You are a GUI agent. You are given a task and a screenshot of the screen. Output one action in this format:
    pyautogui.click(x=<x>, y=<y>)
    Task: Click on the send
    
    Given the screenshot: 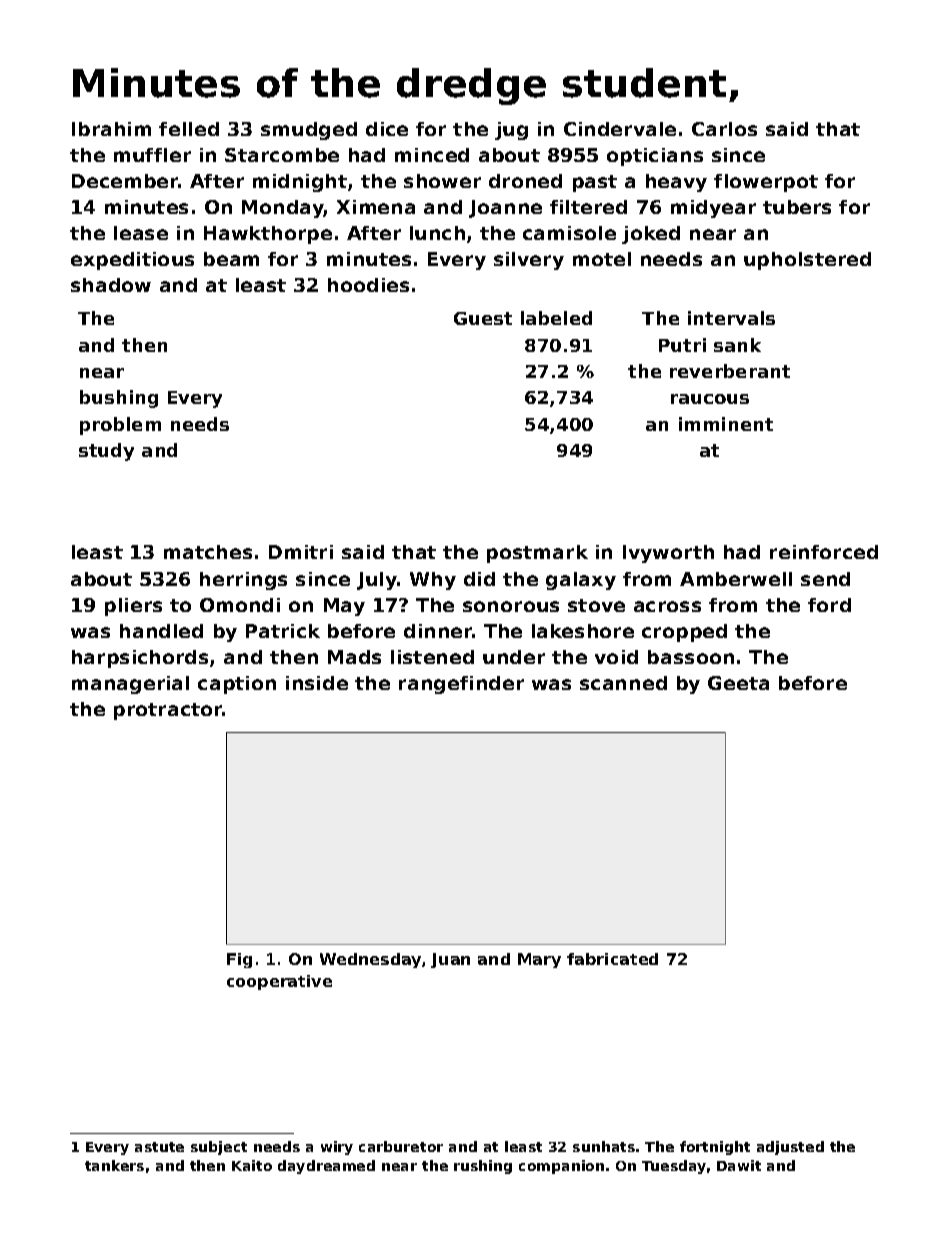 What is the action you would take?
    pyautogui.click(x=825, y=579)
